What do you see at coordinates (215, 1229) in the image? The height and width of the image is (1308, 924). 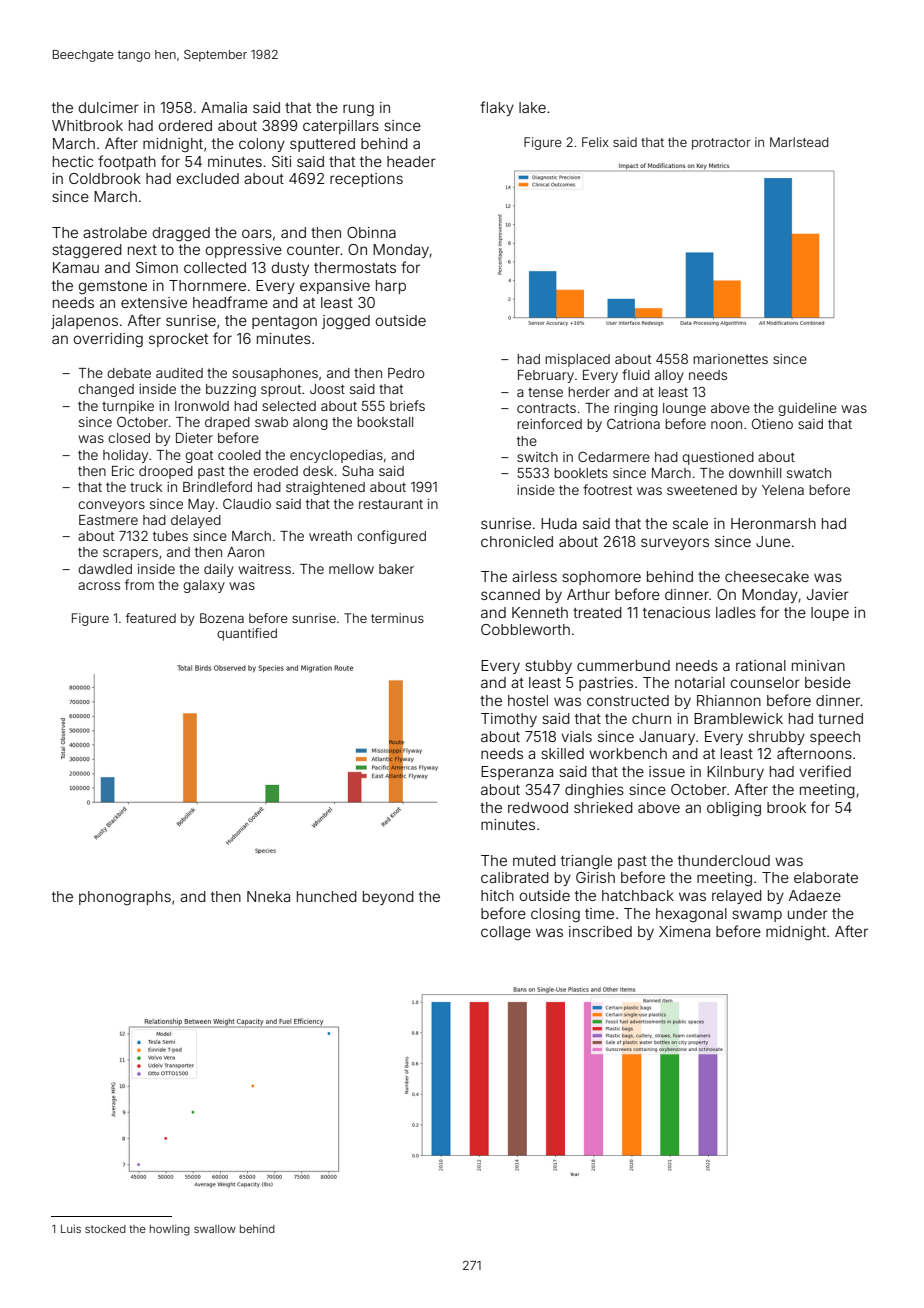 I see `swallow` at bounding box center [215, 1229].
